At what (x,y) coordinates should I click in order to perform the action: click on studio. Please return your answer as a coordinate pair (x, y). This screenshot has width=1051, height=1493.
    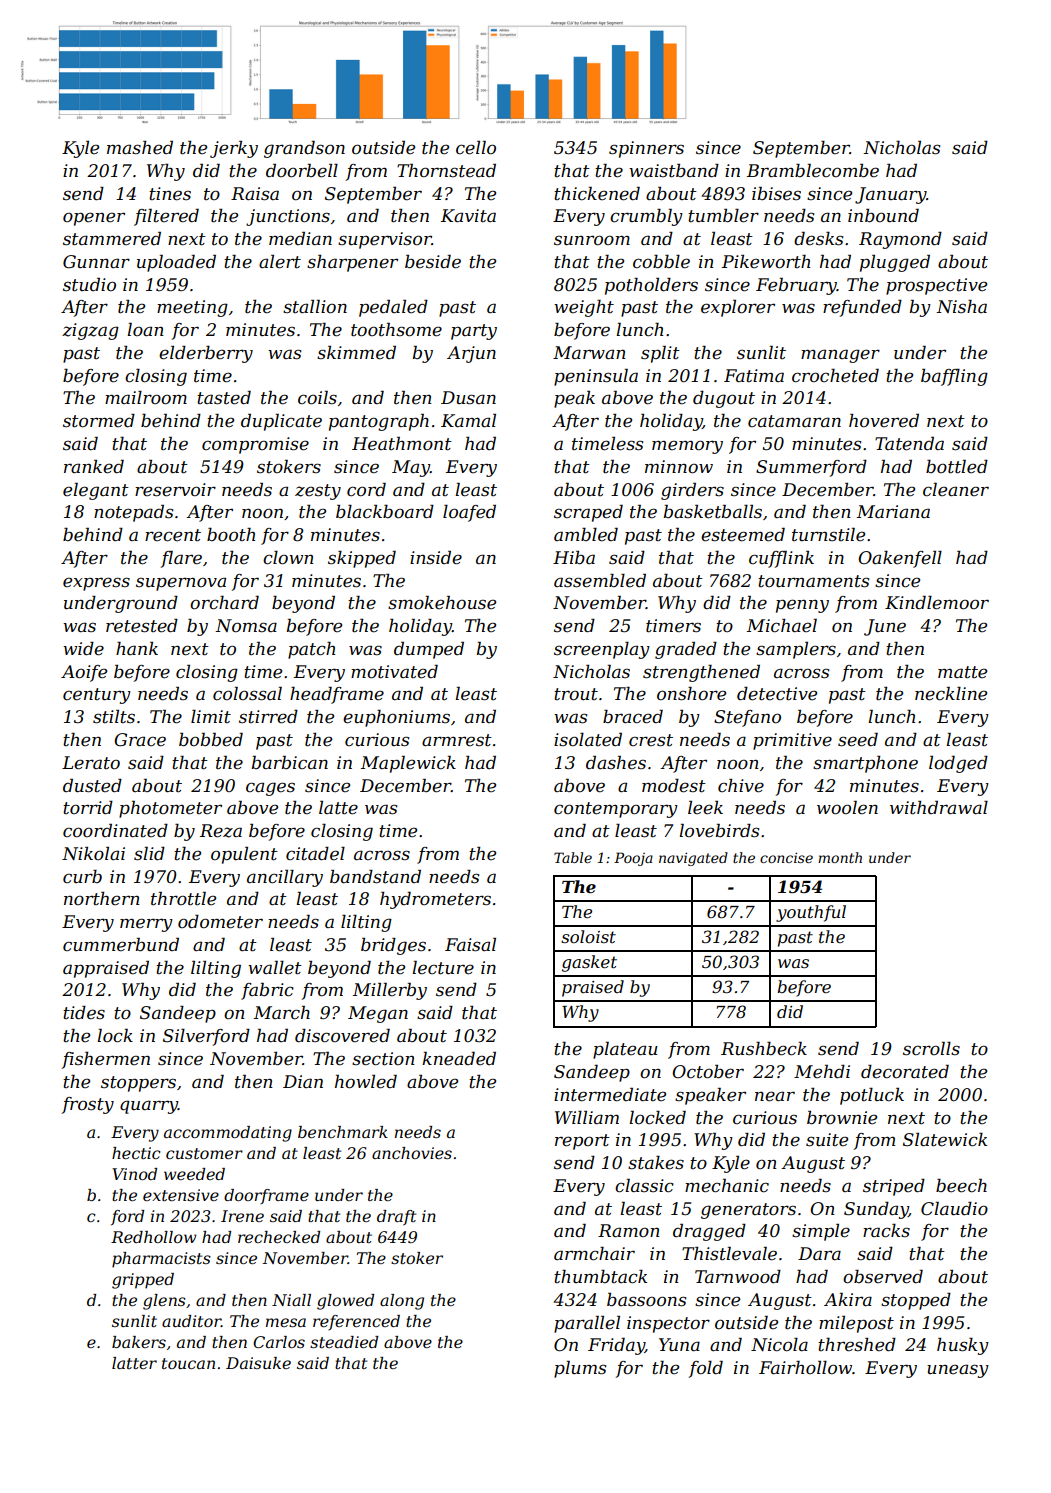
    Looking at the image, I should click on (89, 285).
